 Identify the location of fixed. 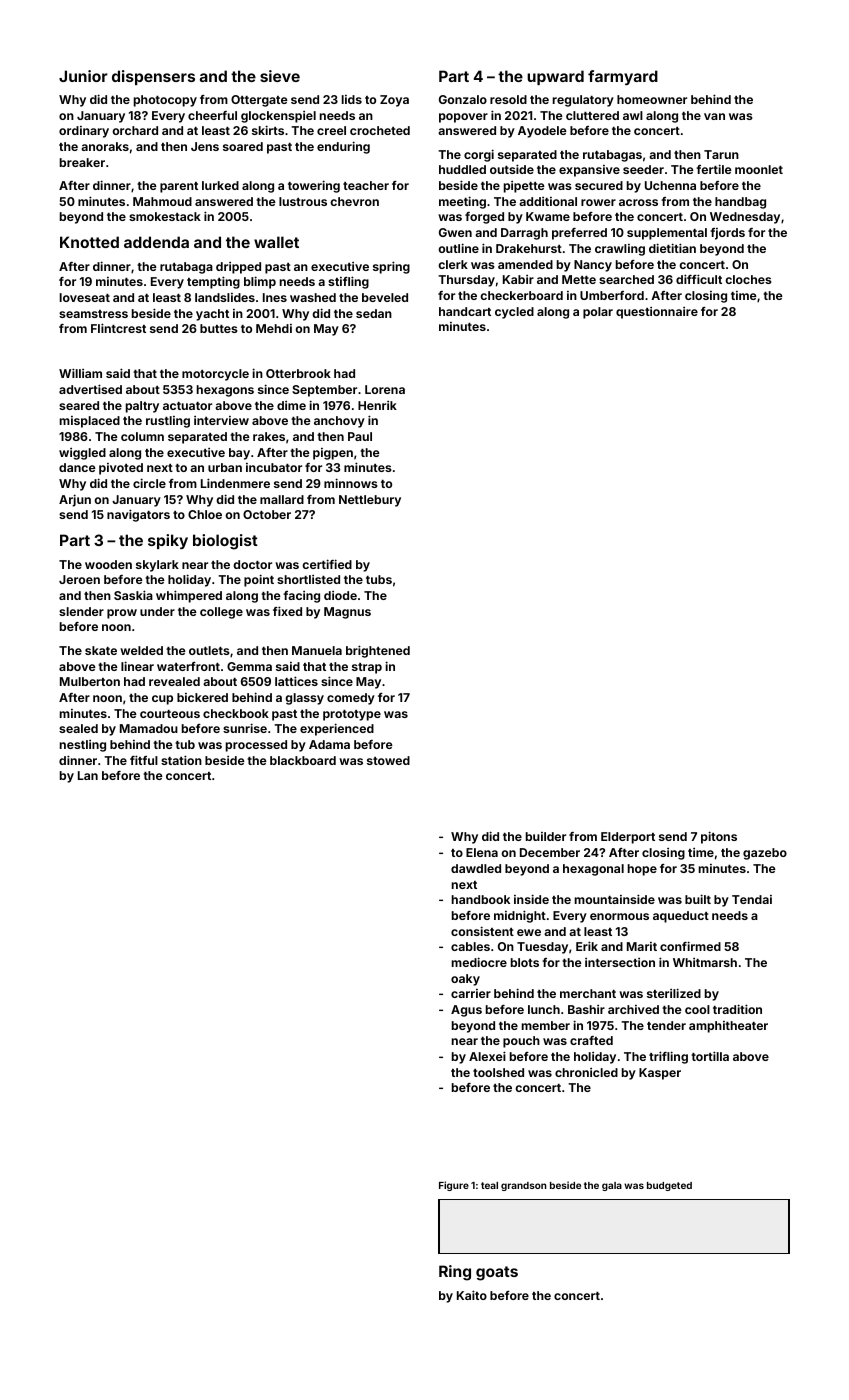
(287, 611).
